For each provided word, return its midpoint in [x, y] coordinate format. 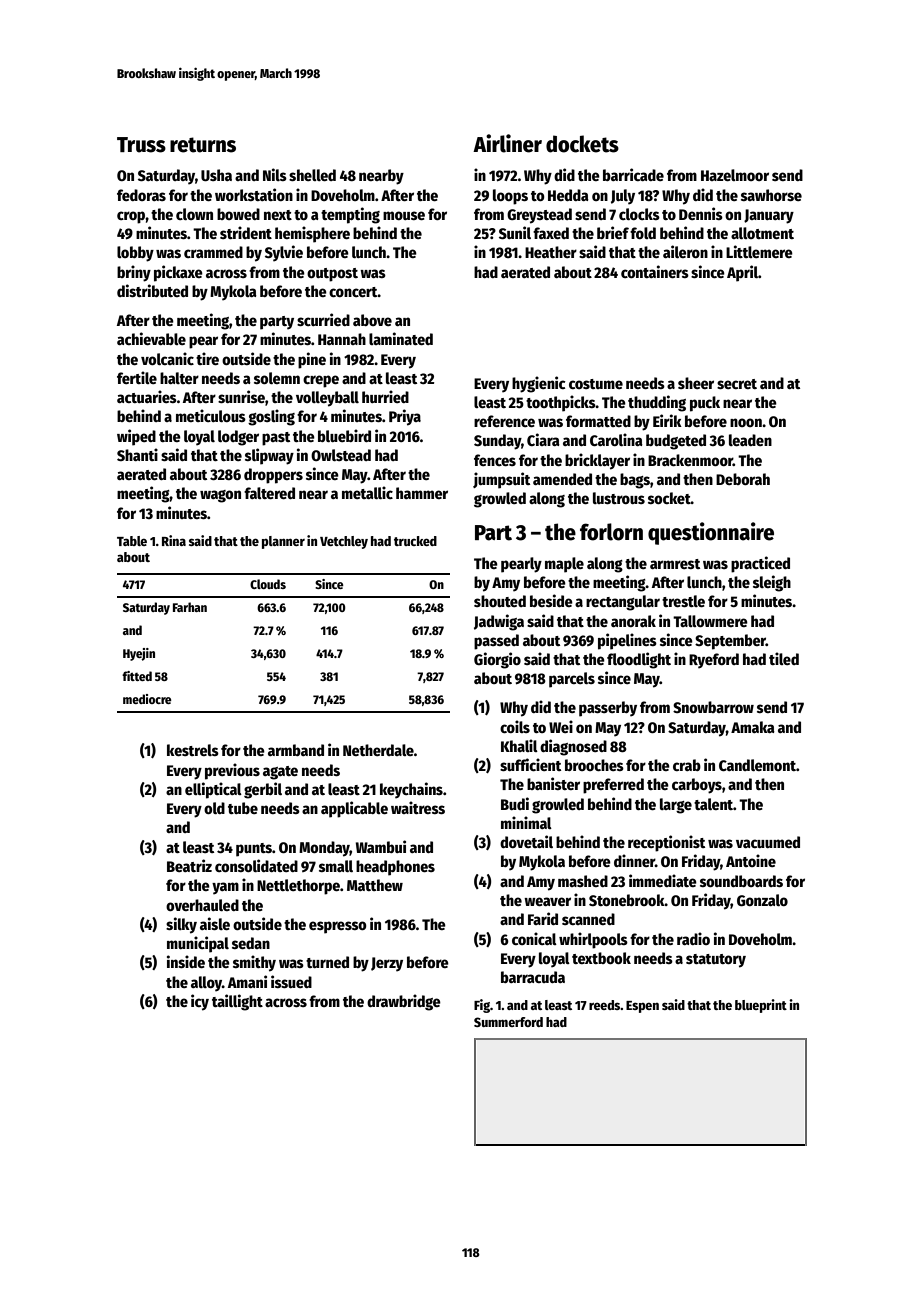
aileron [685, 251]
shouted [500, 601]
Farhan [190, 607]
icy [200, 1002]
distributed [152, 290]
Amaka [753, 727]
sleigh [772, 583]
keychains [411, 790]
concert [353, 292]
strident [246, 232]
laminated [401, 338]
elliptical [213, 790]
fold [643, 233]
